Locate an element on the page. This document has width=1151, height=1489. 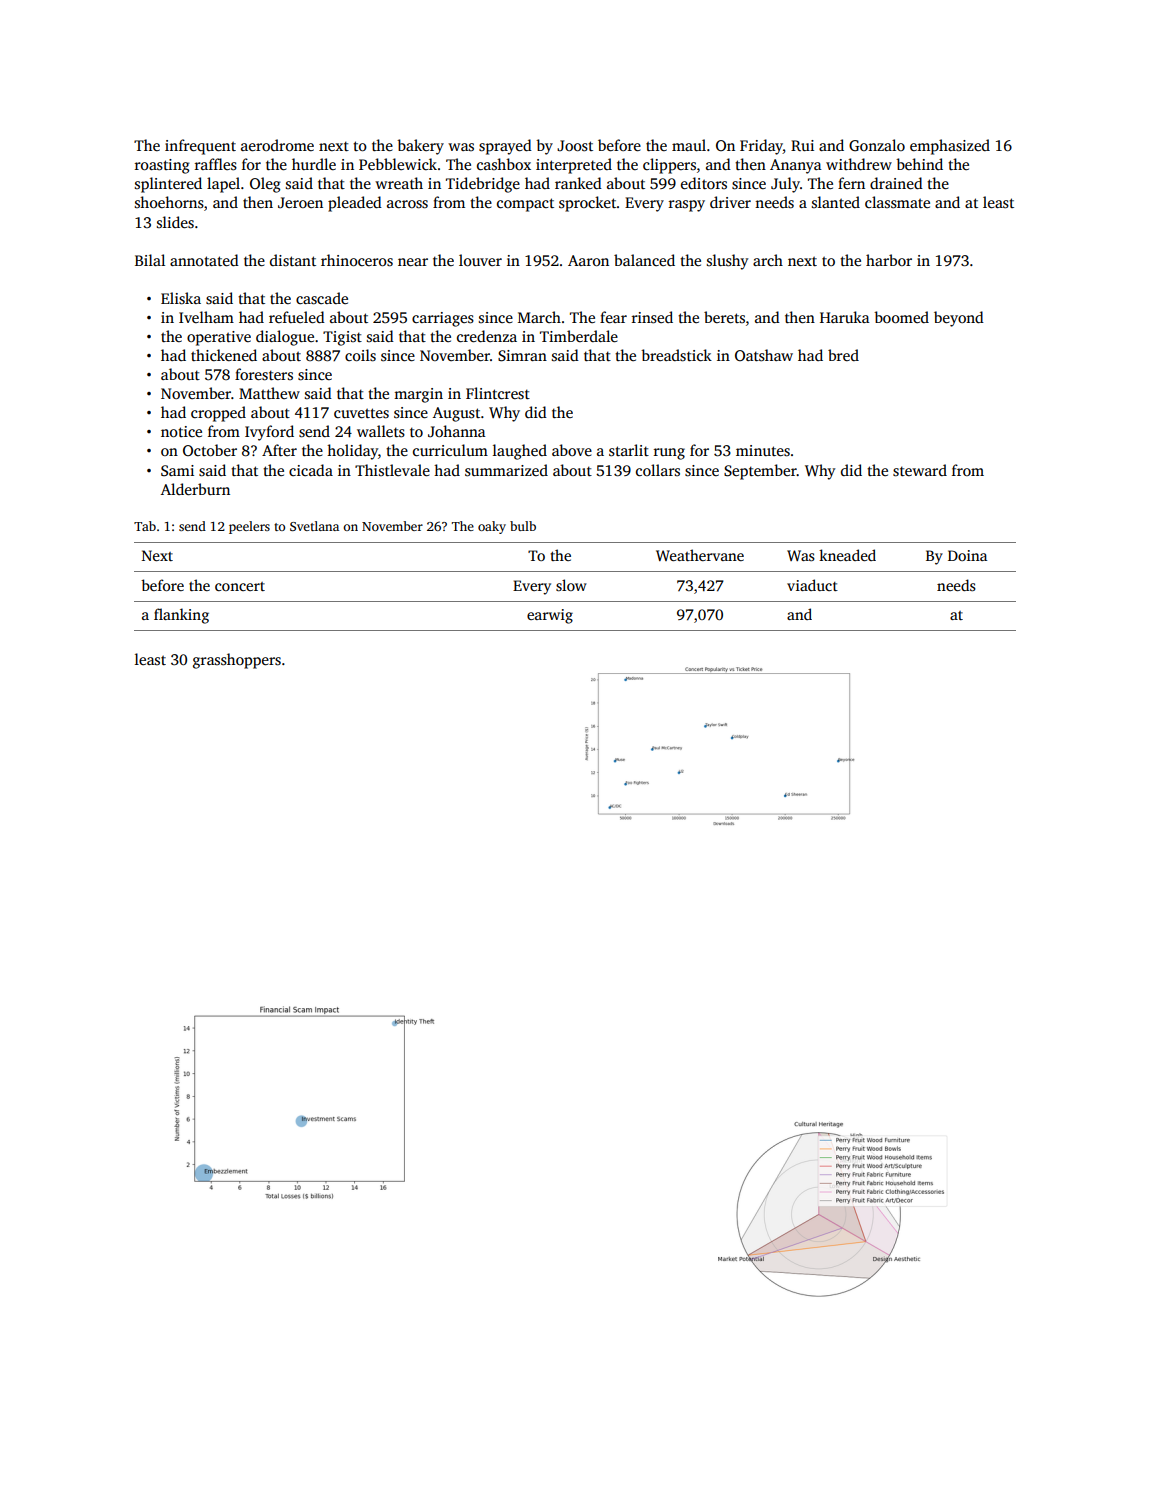
Simran is located at coordinates (522, 356).
